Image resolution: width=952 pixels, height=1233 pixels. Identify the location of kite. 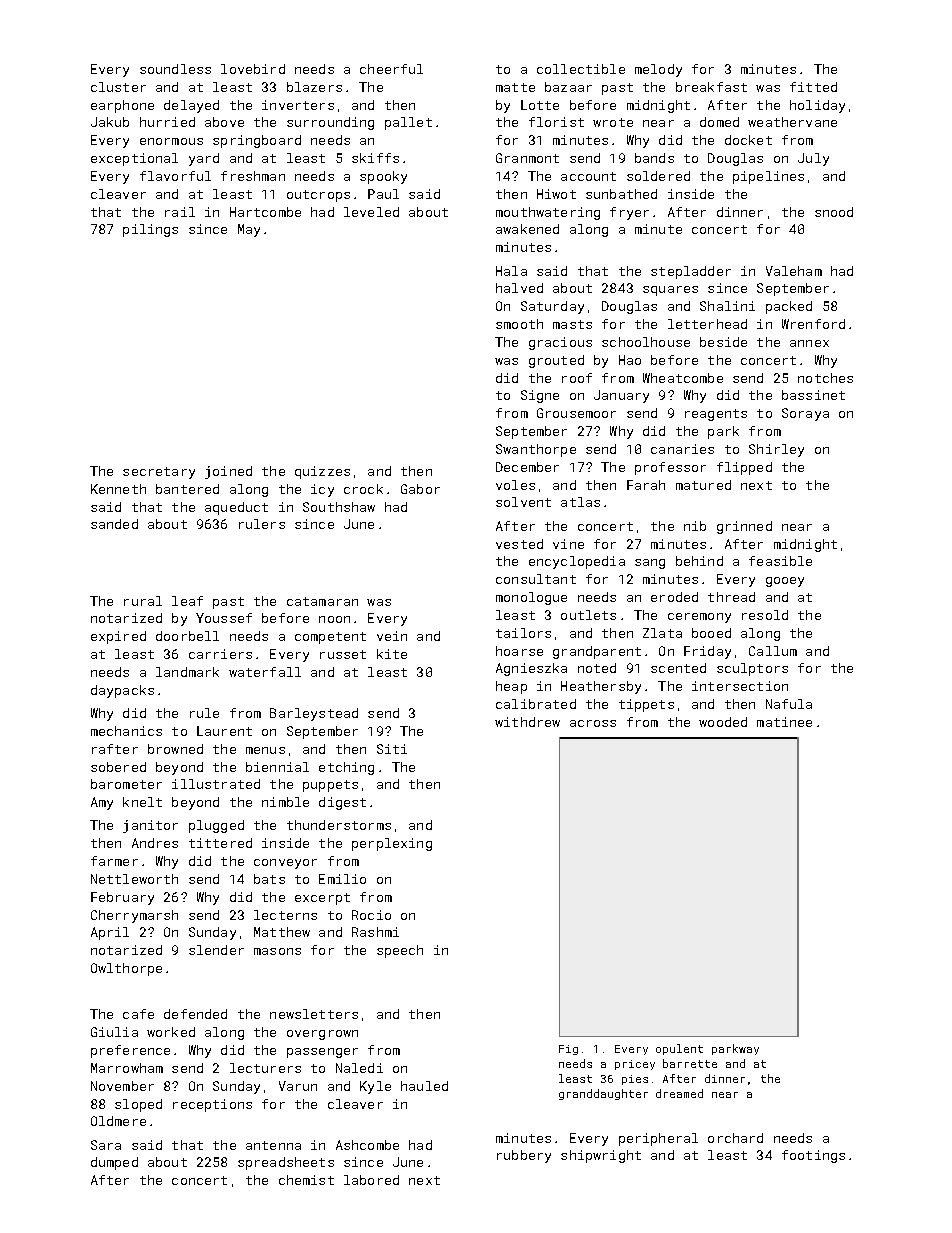
(392, 654).
